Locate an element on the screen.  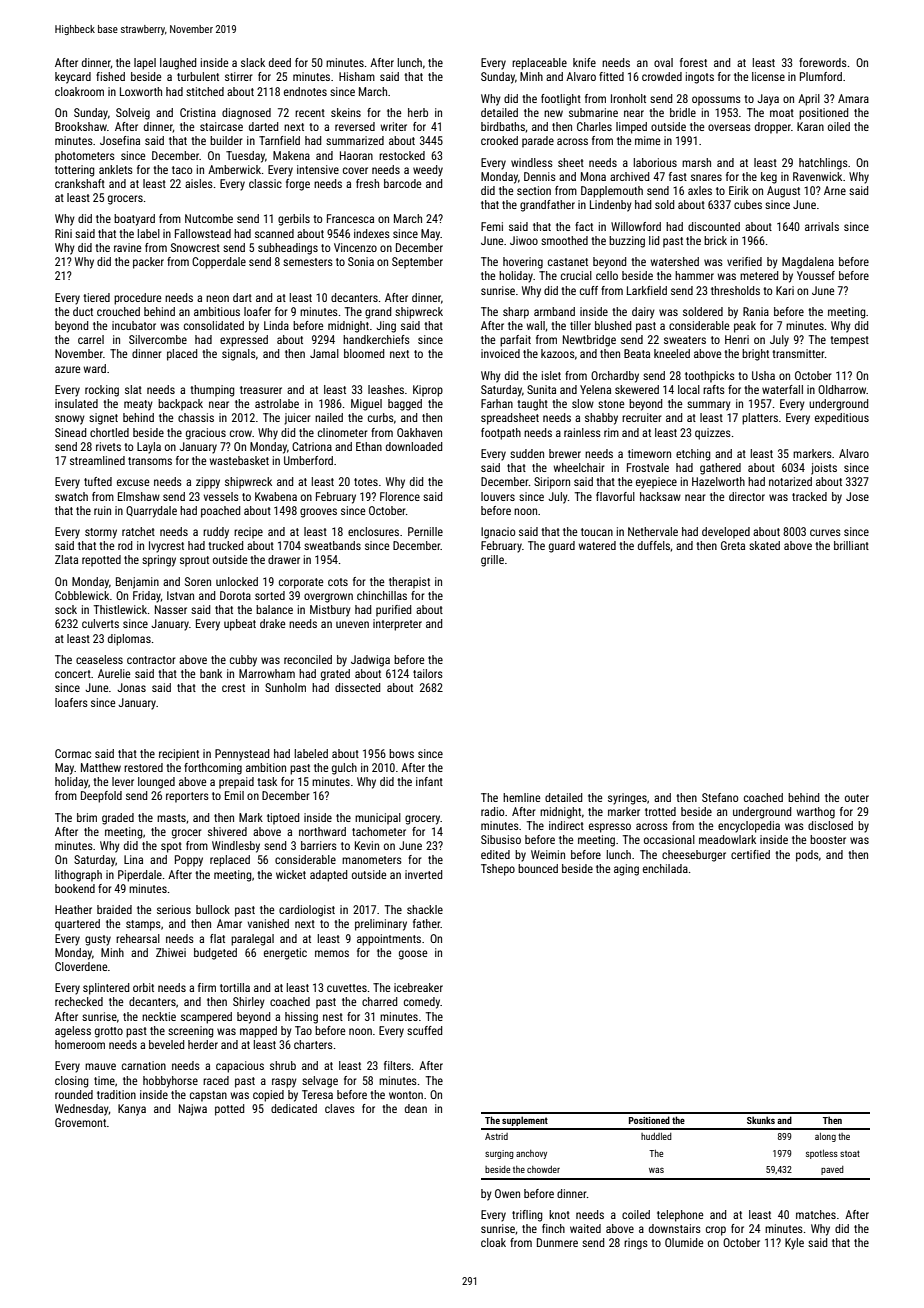
infant is located at coordinates (429, 781).
